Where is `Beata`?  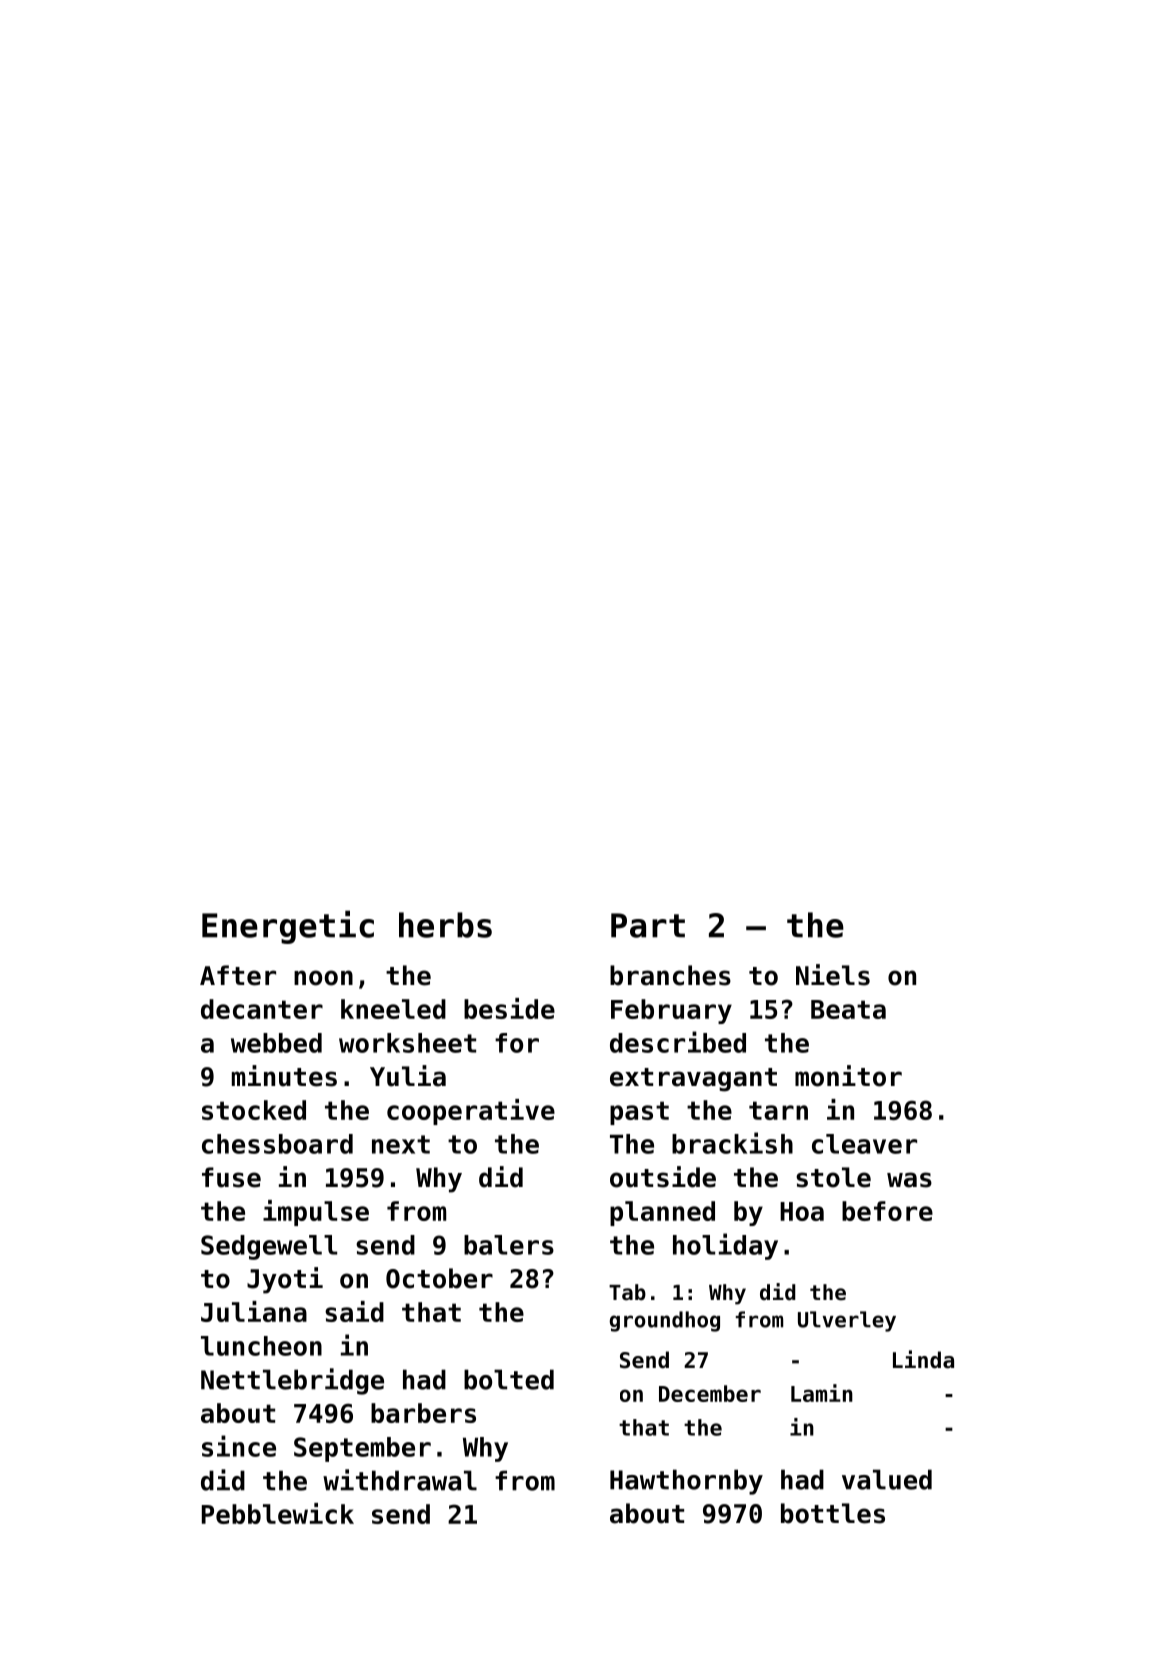 Beata is located at coordinates (848, 1009).
